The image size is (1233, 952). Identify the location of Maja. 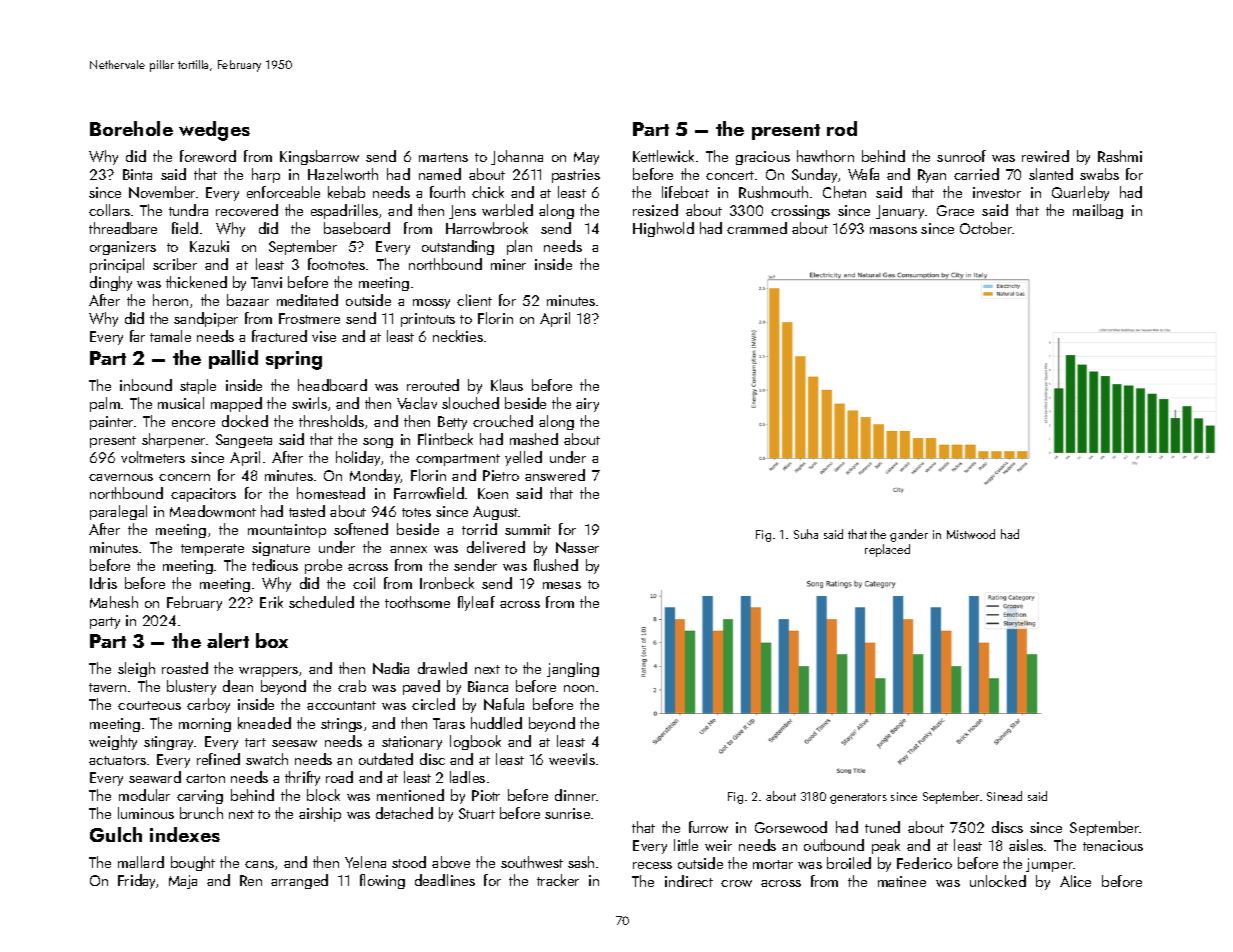
(183, 882).
